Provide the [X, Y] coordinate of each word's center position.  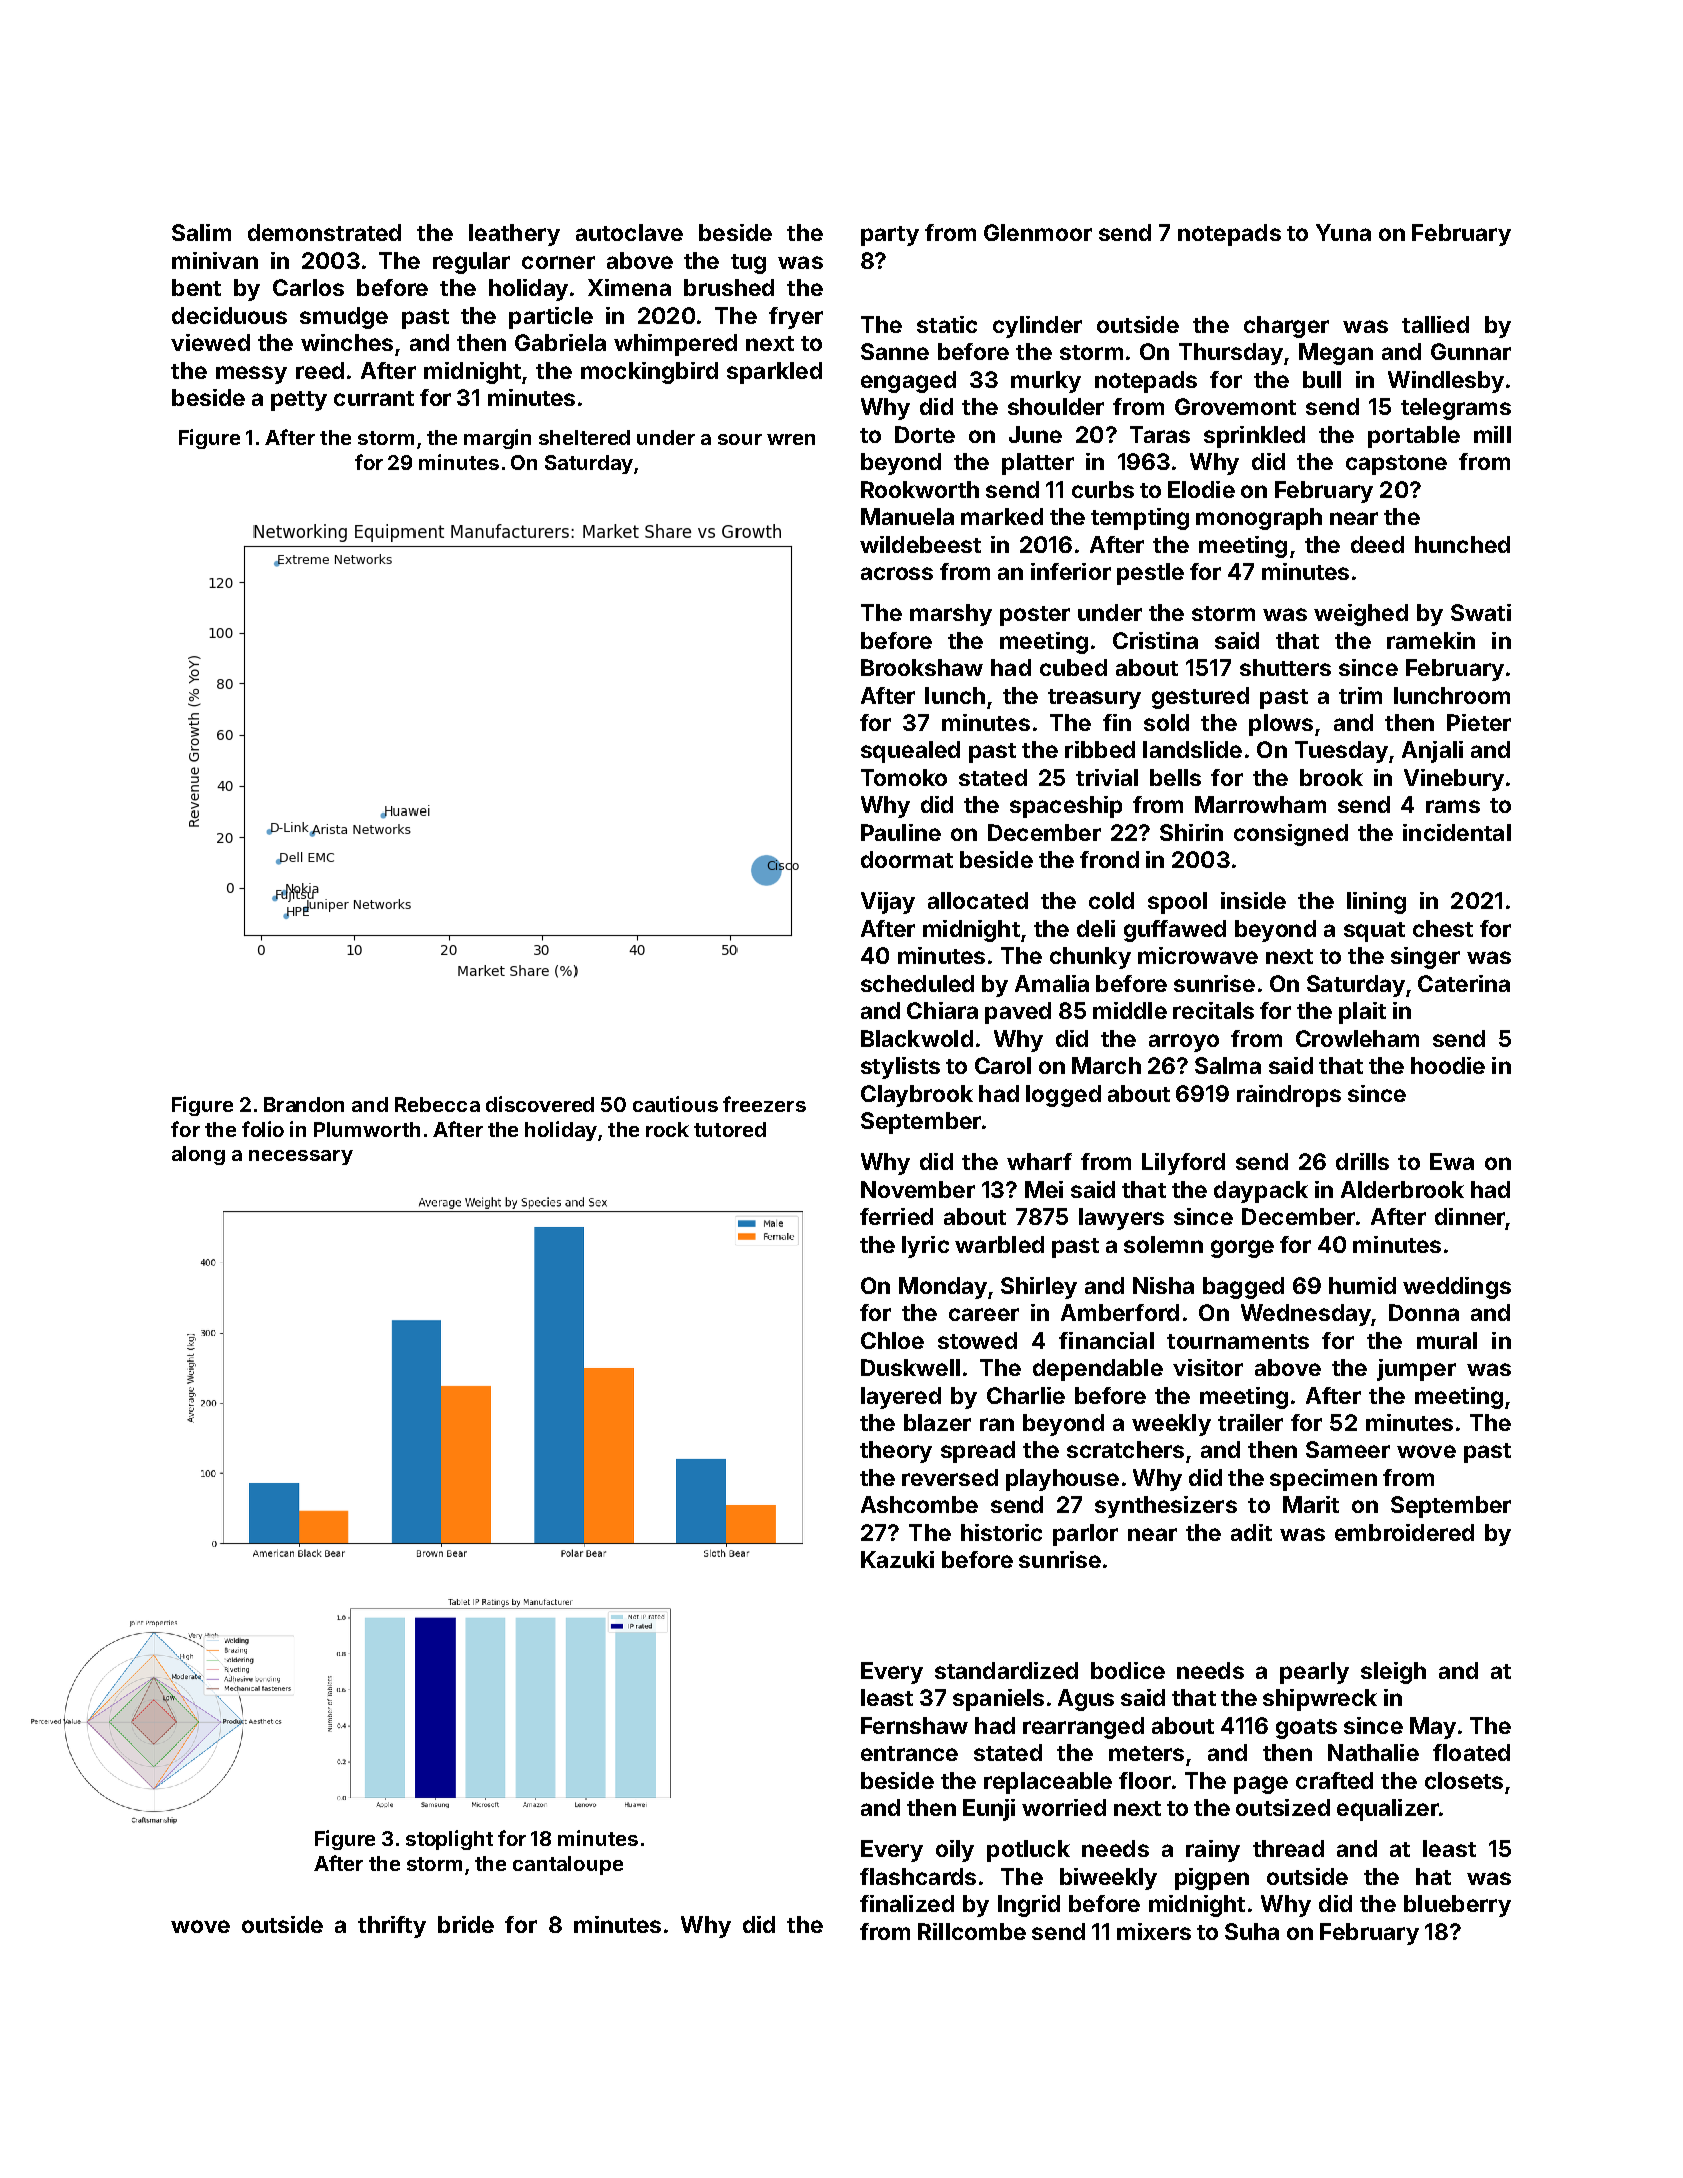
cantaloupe [568, 1865]
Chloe [892, 1340]
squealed [910, 752]
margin [497, 439]
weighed [1361, 615]
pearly [1314, 1673]
